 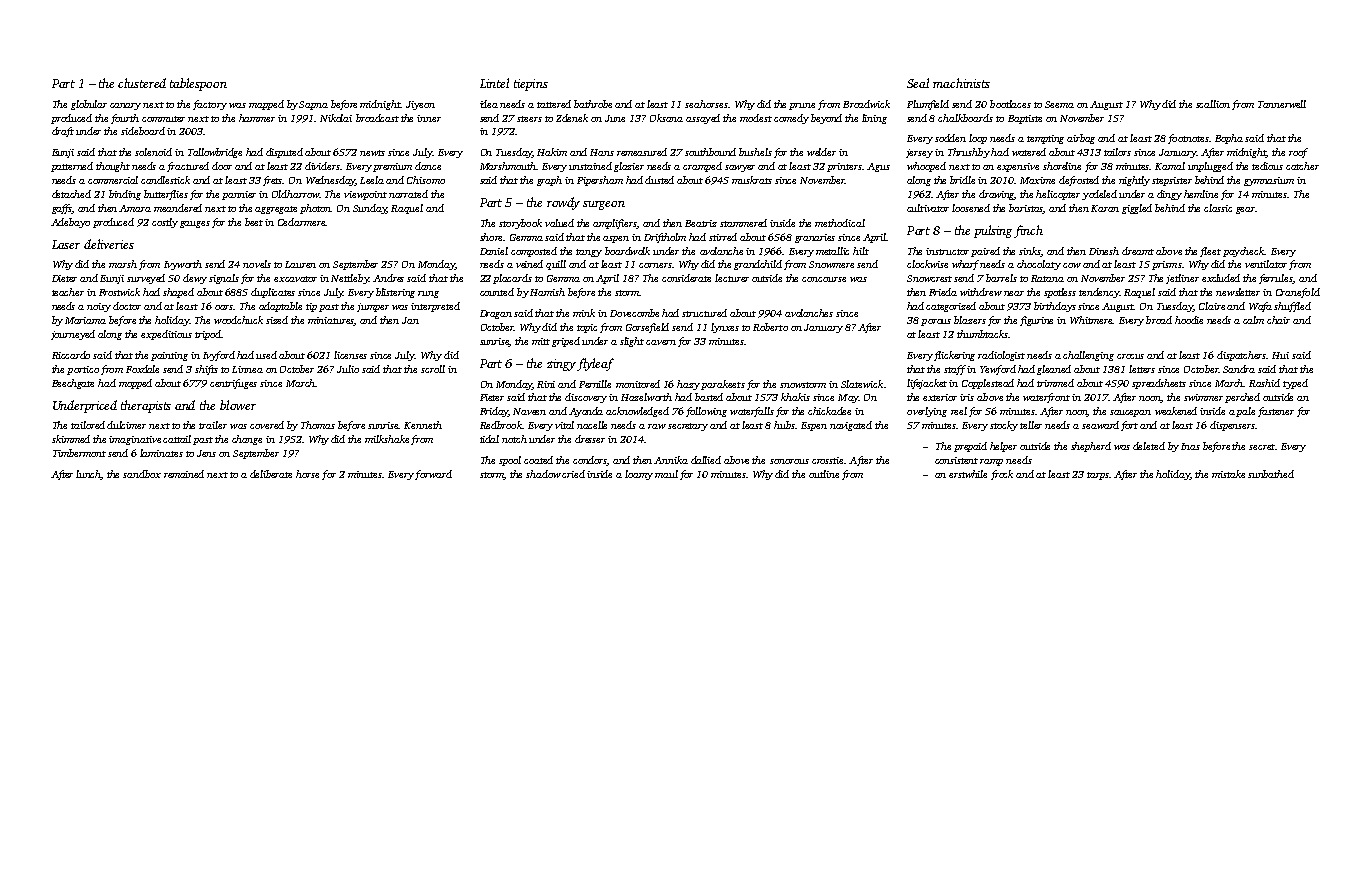 I want to click on clustered, so click(x=142, y=83).
